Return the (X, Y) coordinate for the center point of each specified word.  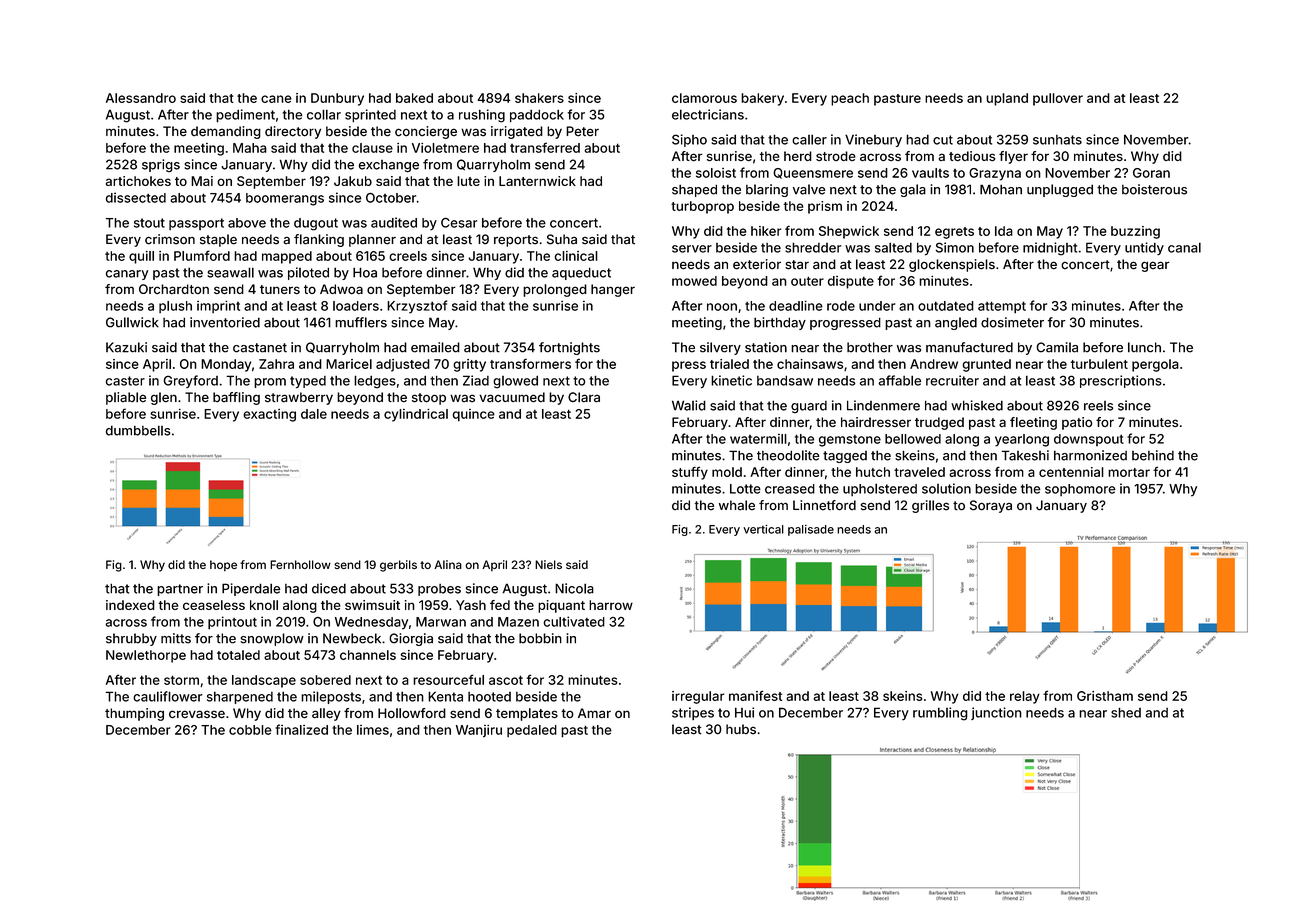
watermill (758, 439)
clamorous (704, 98)
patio (1077, 423)
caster (125, 381)
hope (223, 565)
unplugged (1060, 190)
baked (414, 98)
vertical (763, 529)
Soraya (991, 506)
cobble (250, 730)
